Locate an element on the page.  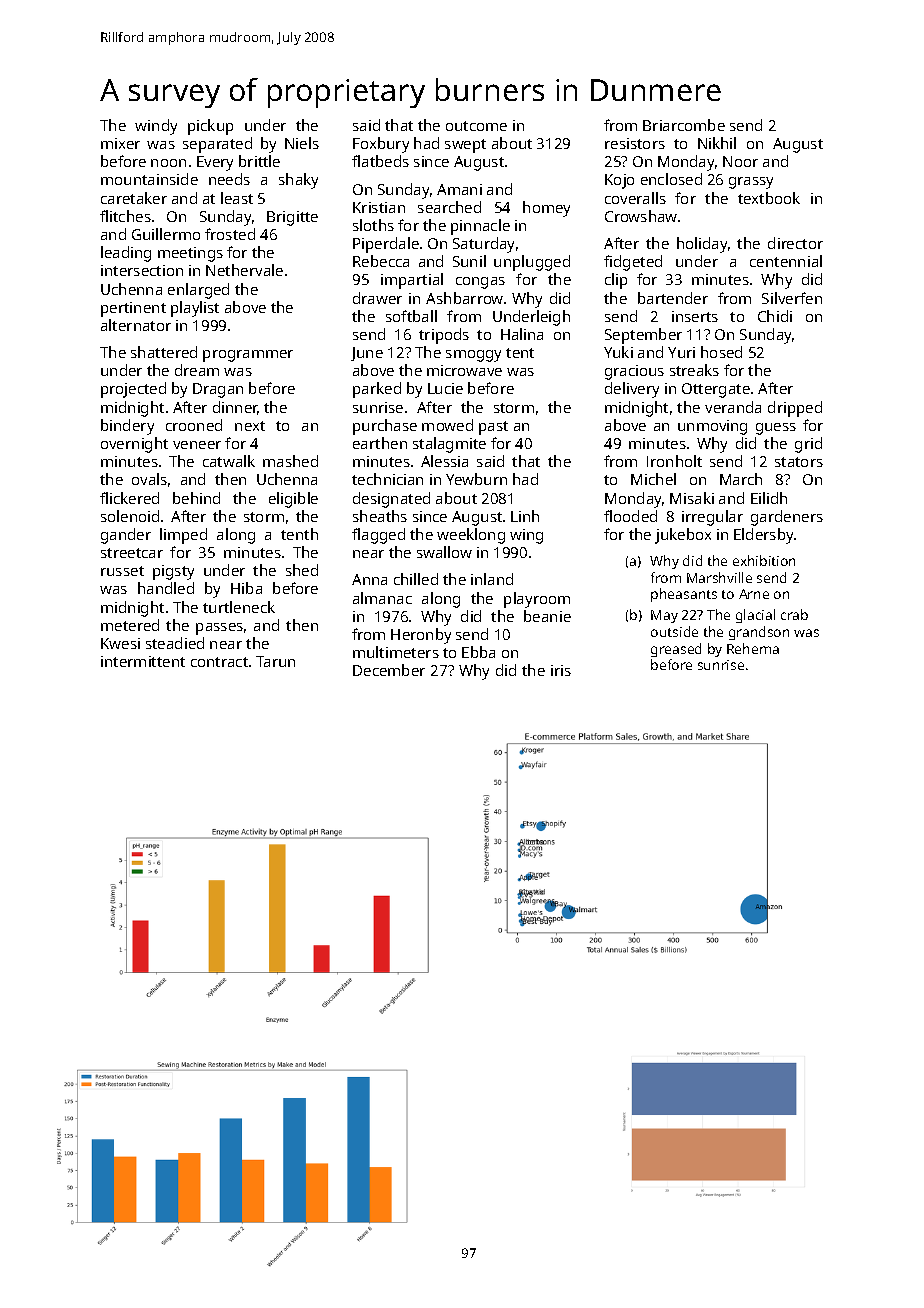
next is located at coordinates (250, 426).
